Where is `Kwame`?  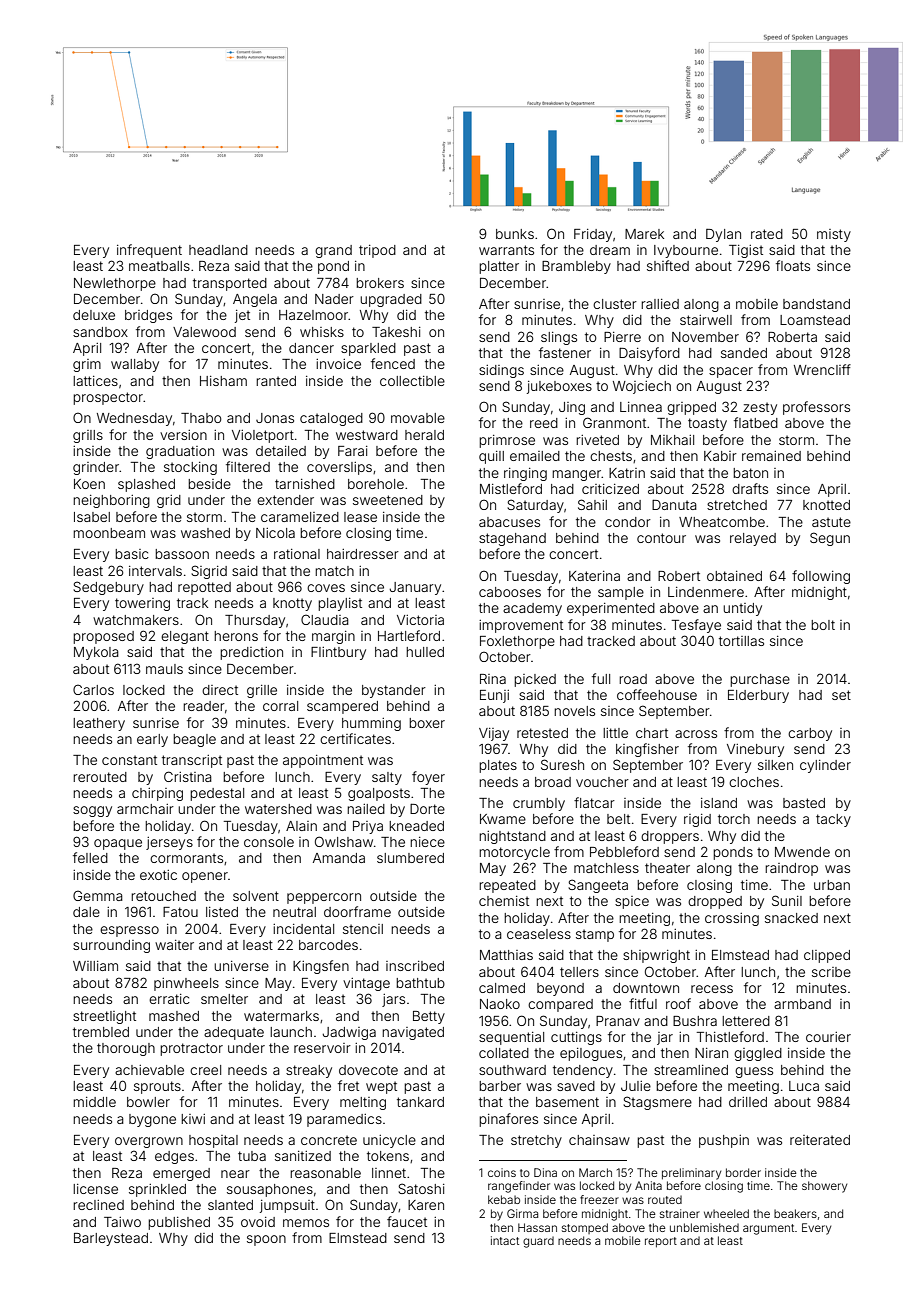 Kwame is located at coordinates (503, 819).
